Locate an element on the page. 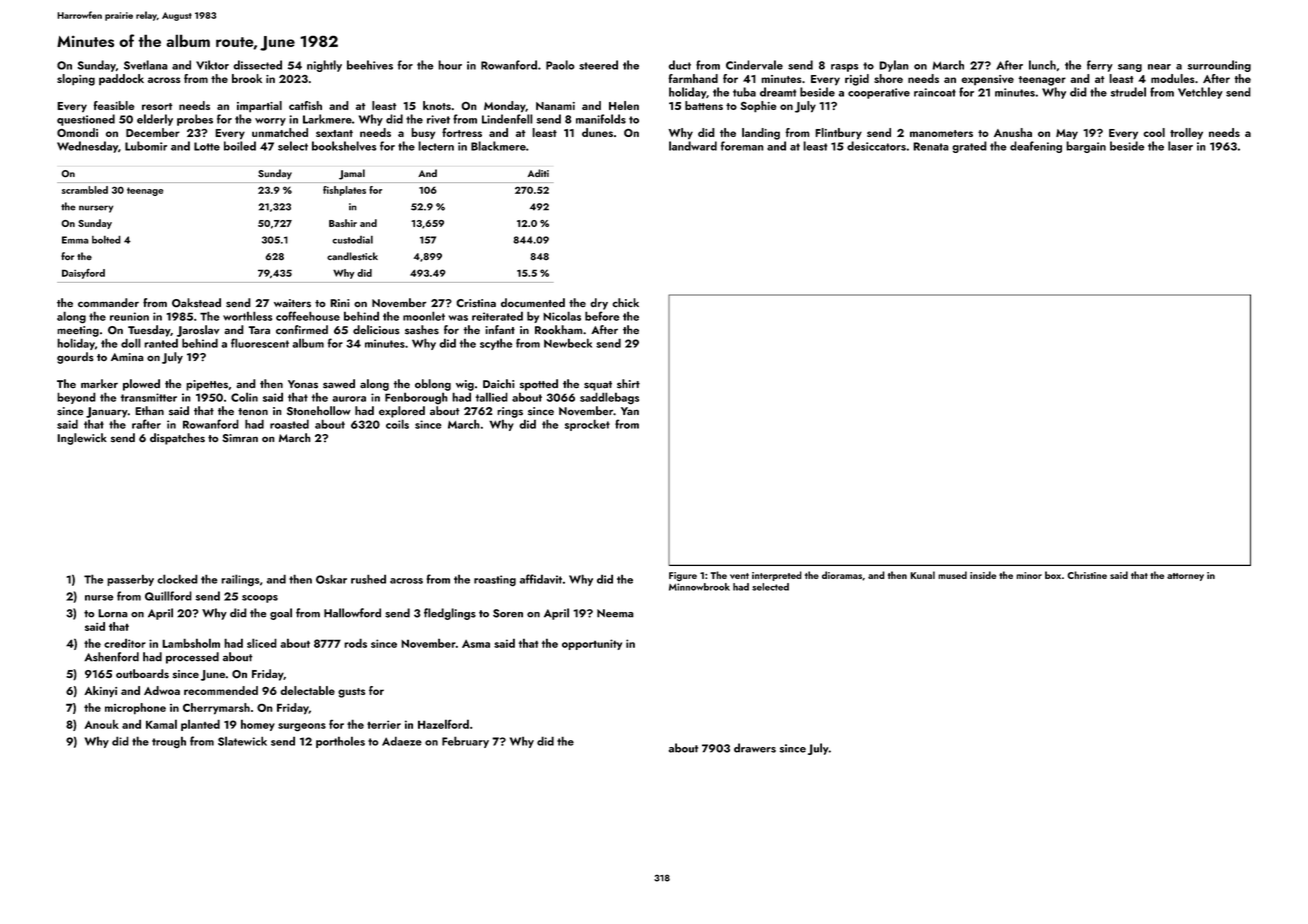 This image has height=924, width=1308. Sophie is located at coordinates (758, 107).
